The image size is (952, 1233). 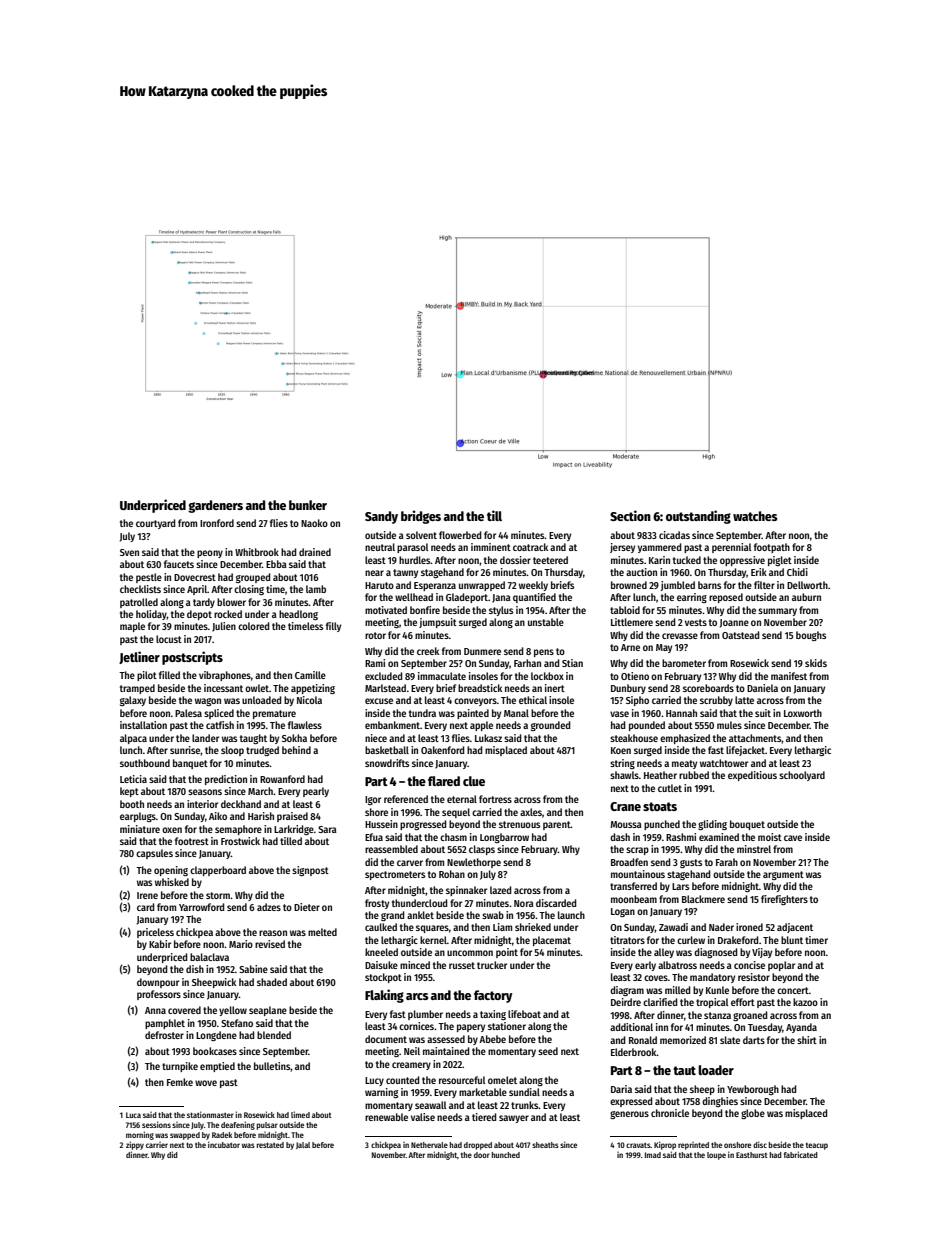 I want to click on bouquet, so click(x=747, y=825).
